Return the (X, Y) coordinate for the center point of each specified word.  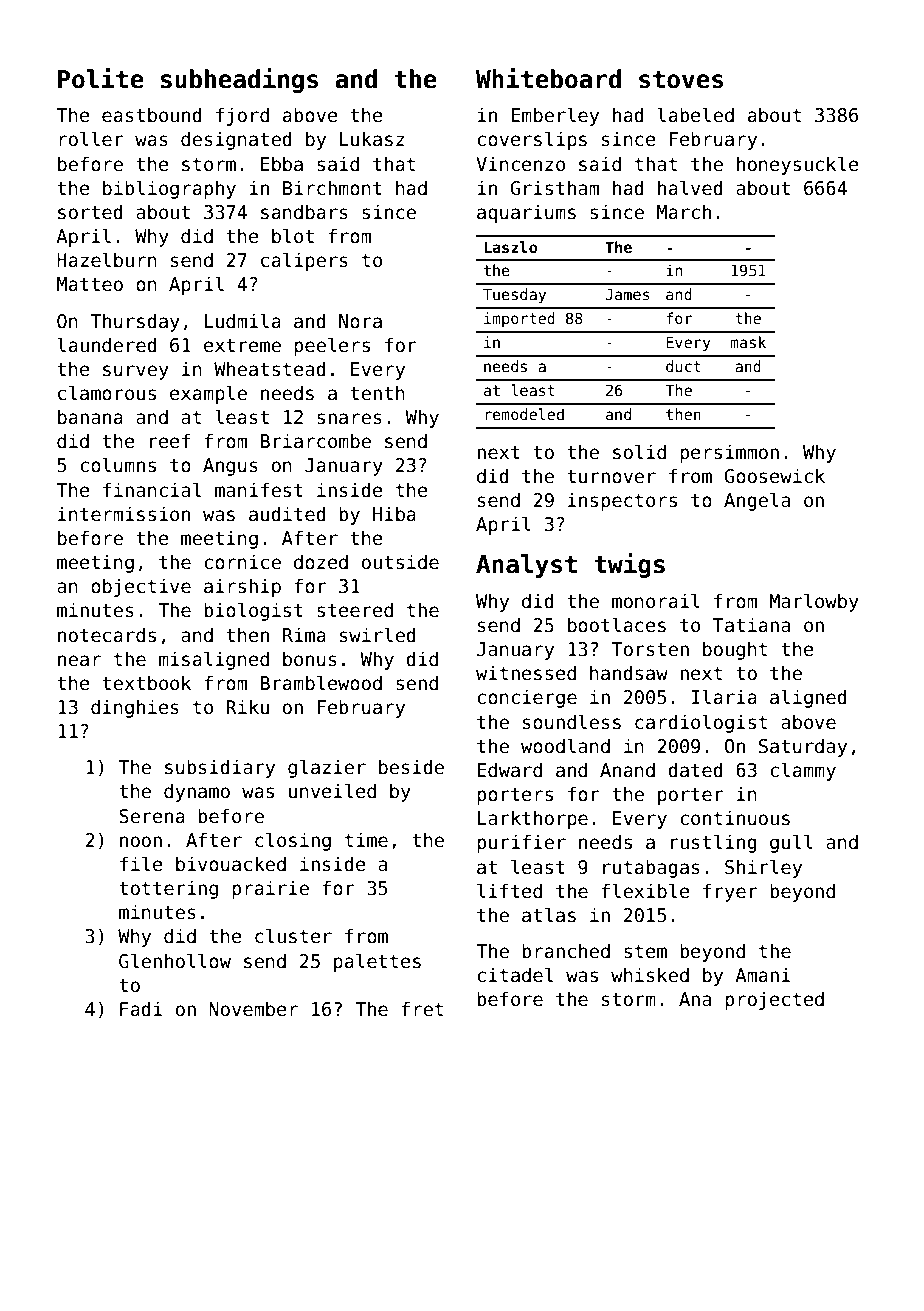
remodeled (524, 414)
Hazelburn (107, 260)
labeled (695, 115)
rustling (714, 843)
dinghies (135, 708)
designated (236, 140)
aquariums (526, 213)
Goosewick (775, 476)
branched (566, 951)
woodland (565, 746)
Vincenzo (520, 164)
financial (152, 490)
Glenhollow (175, 961)
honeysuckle (798, 165)
